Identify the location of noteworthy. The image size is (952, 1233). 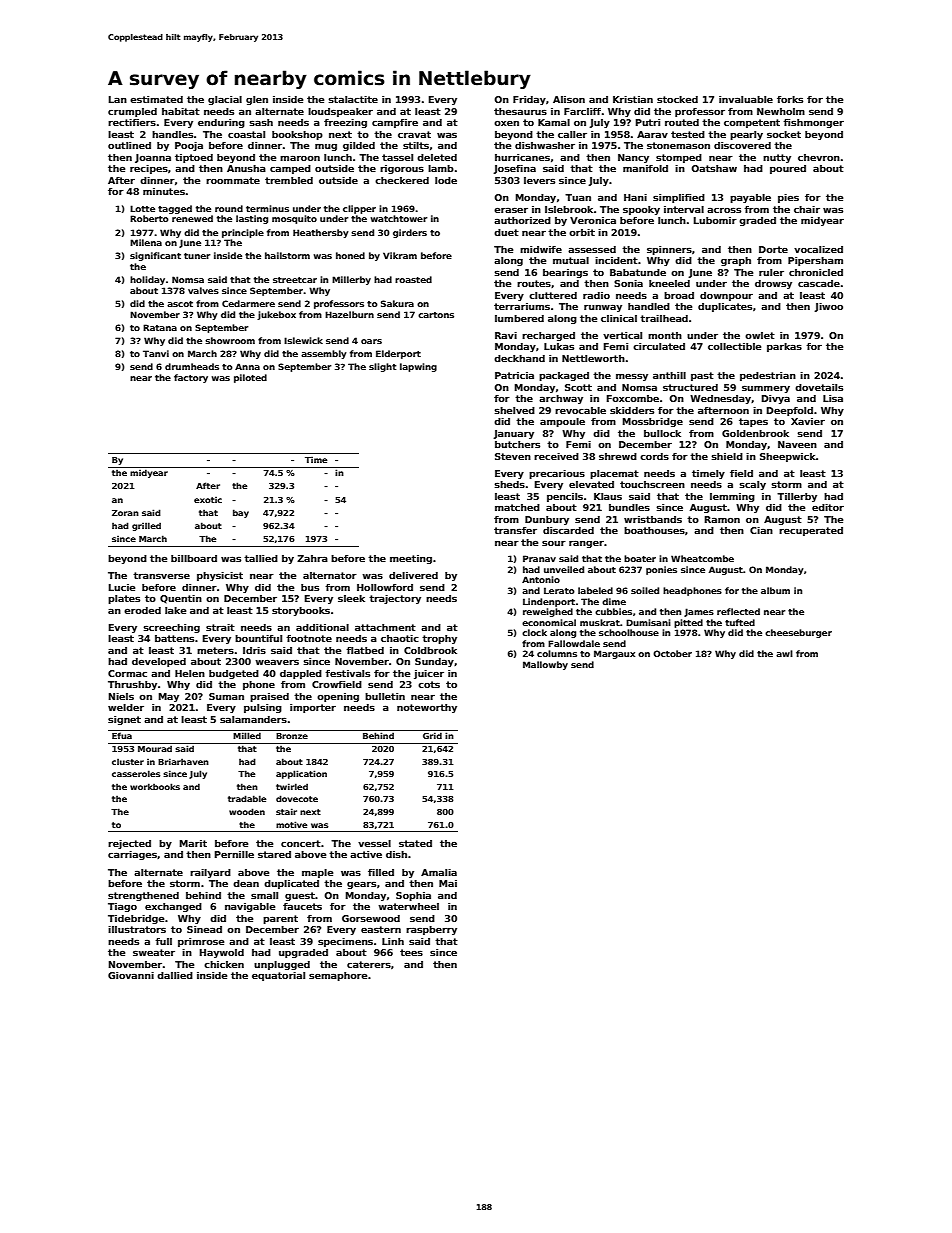
(427, 708).
